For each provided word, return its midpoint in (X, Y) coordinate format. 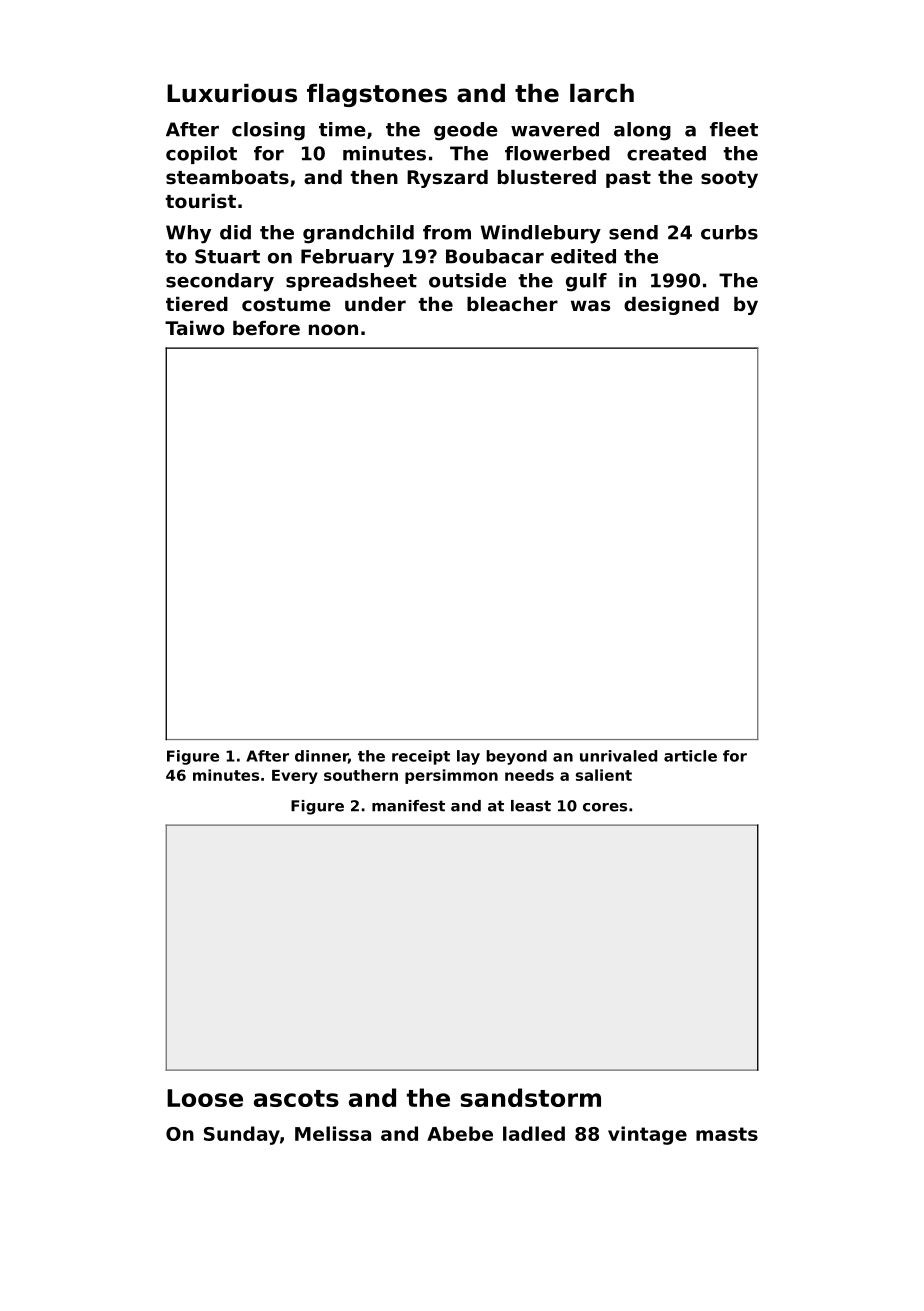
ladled (534, 1133)
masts (727, 1134)
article (690, 756)
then (374, 177)
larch (602, 93)
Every (295, 777)
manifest (408, 806)
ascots (296, 1098)
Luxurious (232, 93)
